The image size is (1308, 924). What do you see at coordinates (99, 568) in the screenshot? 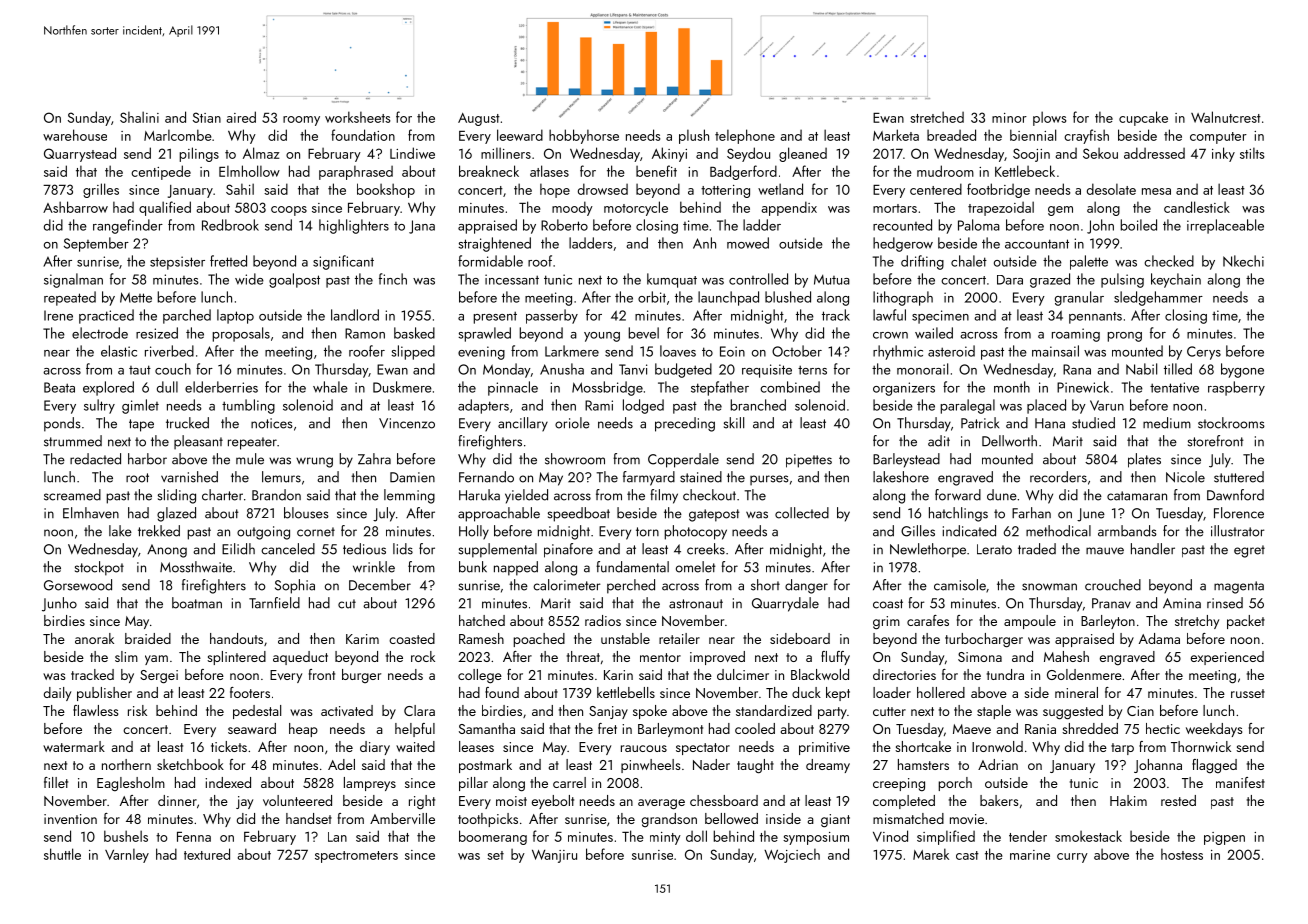
I see `stockpot` at bounding box center [99, 568].
